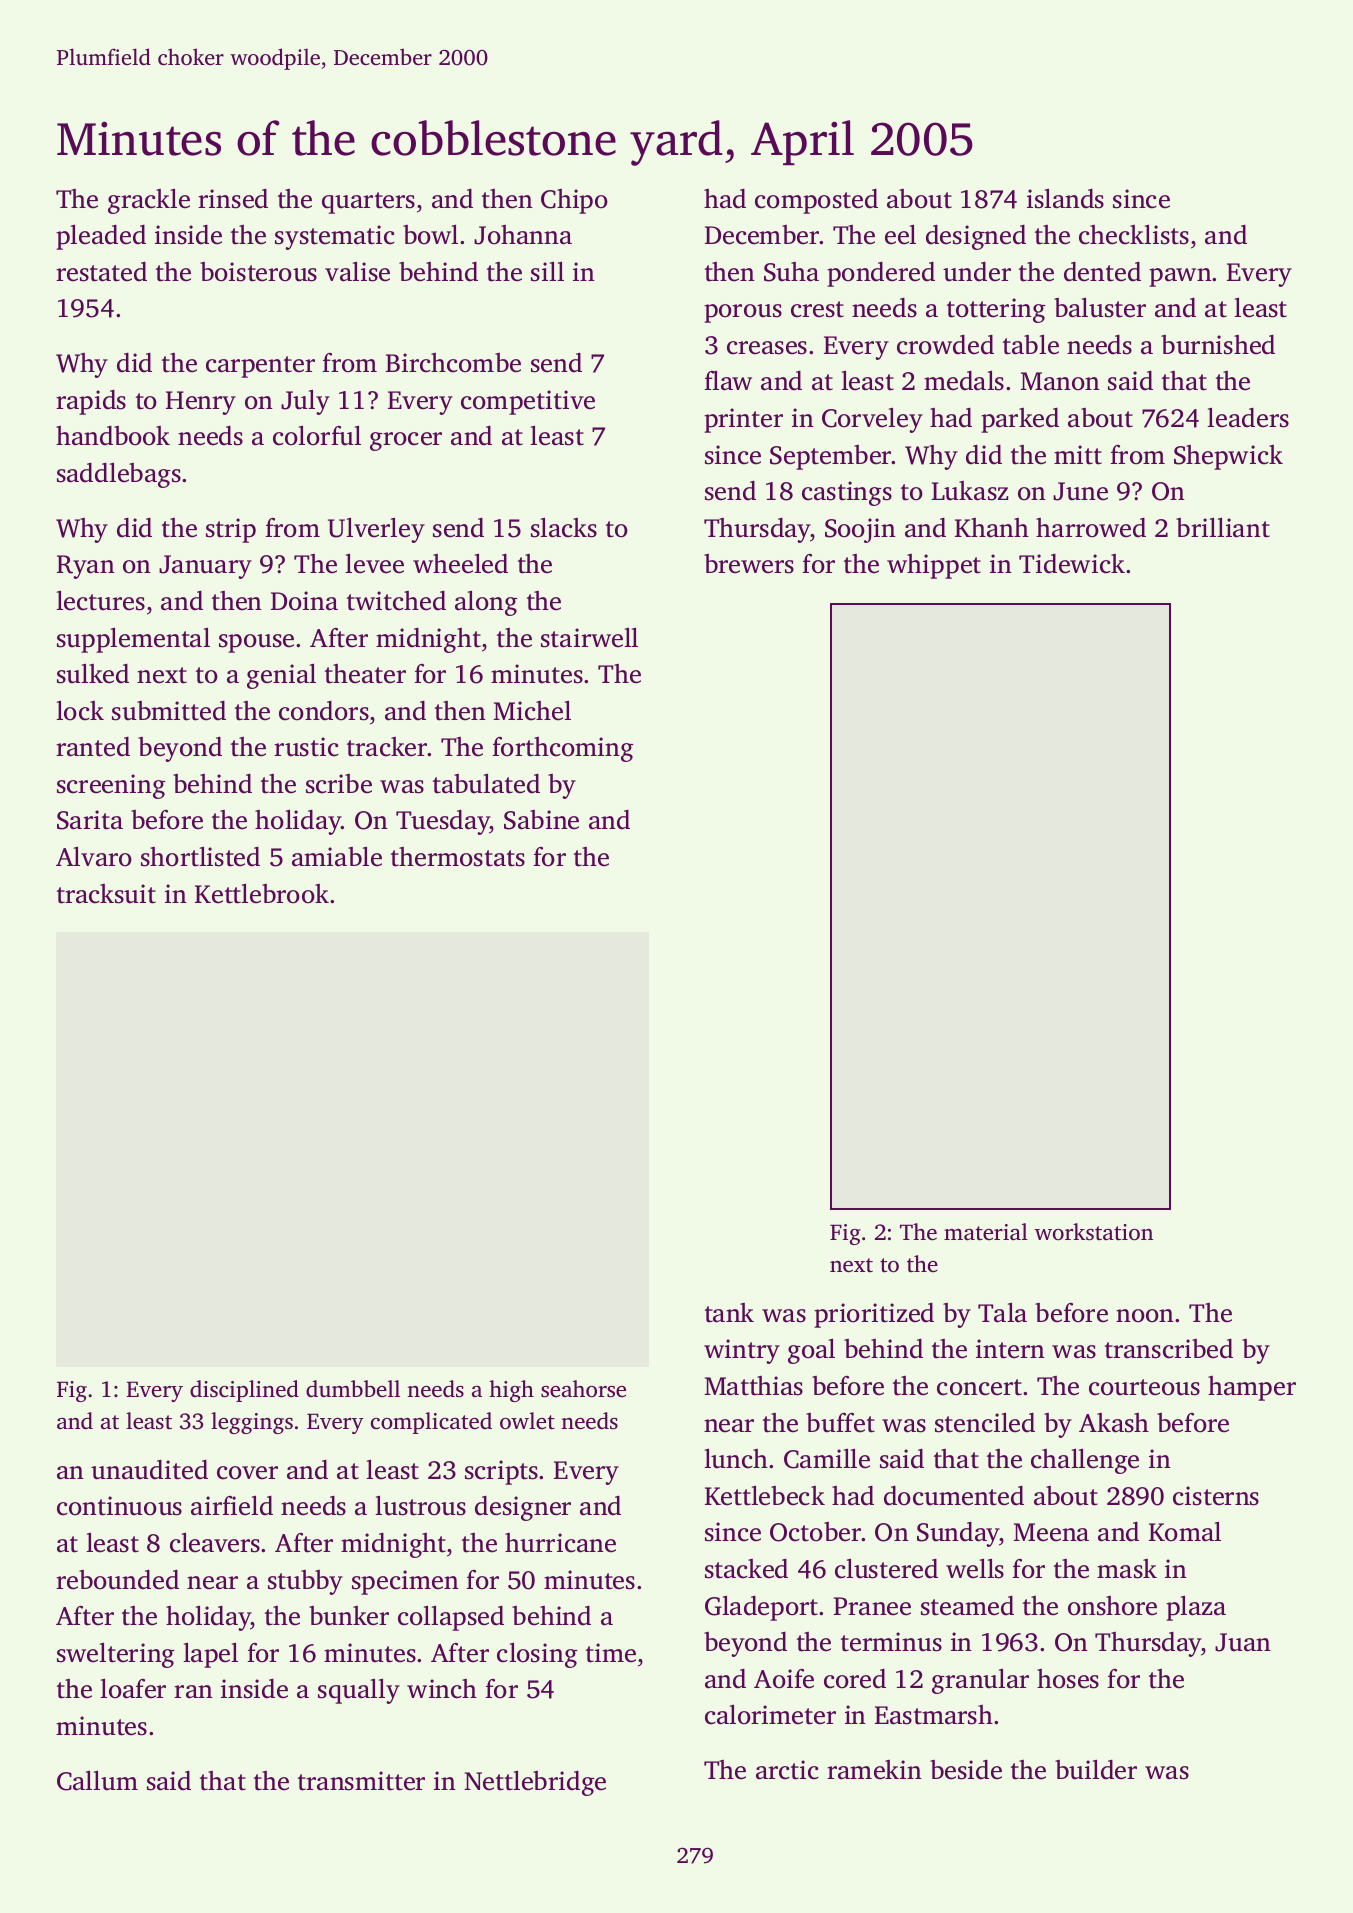 The height and width of the screenshot is (1913, 1353). Describe the element at coordinates (458, 857) in the screenshot. I see `thermostats` at that location.
